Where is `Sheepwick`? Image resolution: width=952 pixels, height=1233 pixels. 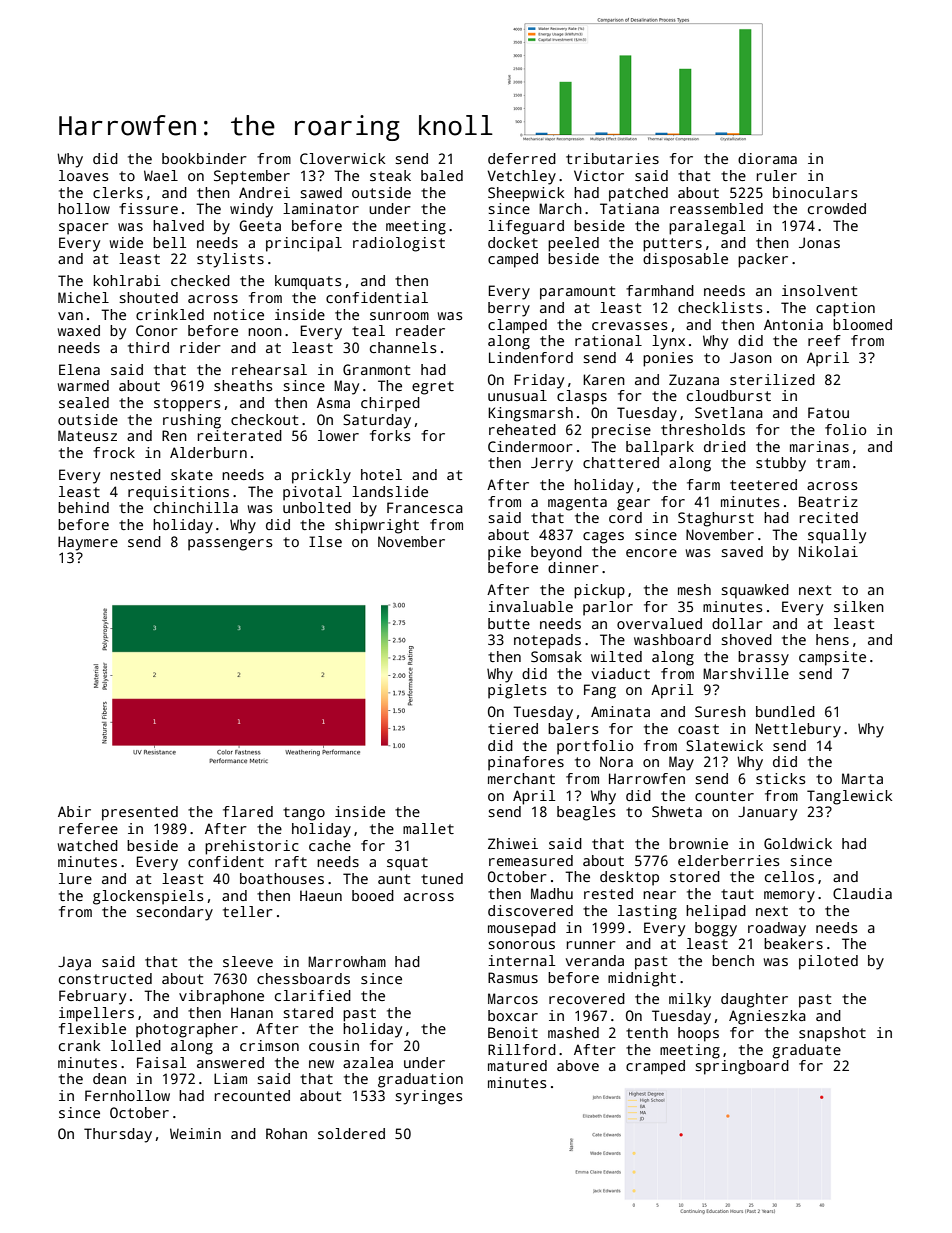 Sheepwick is located at coordinates (526, 194).
